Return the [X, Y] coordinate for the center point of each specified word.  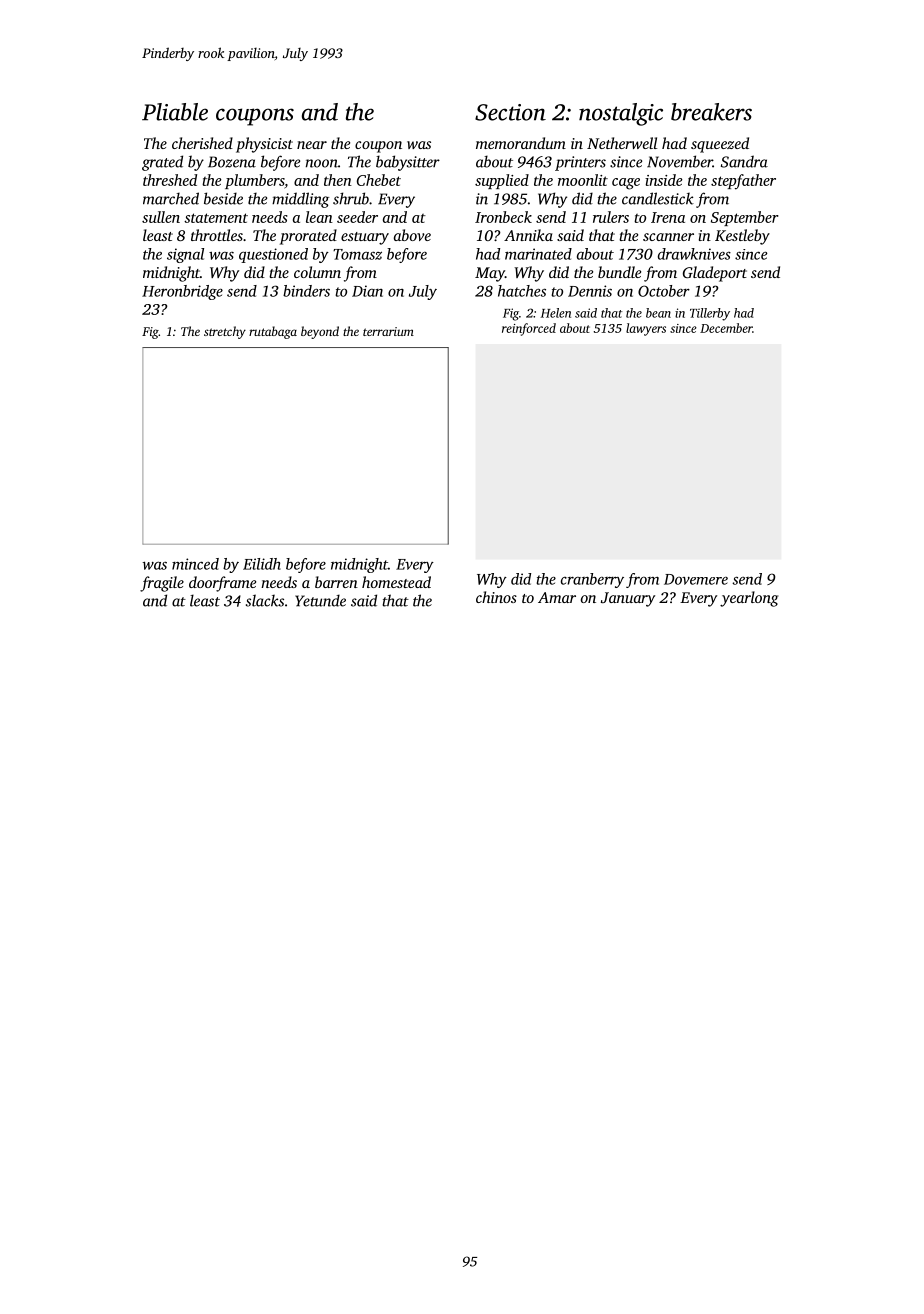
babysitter [408, 163]
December [726, 328]
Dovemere [696, 579]
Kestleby [742, 237]
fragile [162, 584]
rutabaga [273, 332]
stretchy [225, 332]
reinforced [529, 329]
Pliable [175, 112]
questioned [273, 255]
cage [626, 184]
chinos [496, 597]
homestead [396, 582]
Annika [528, 235]
